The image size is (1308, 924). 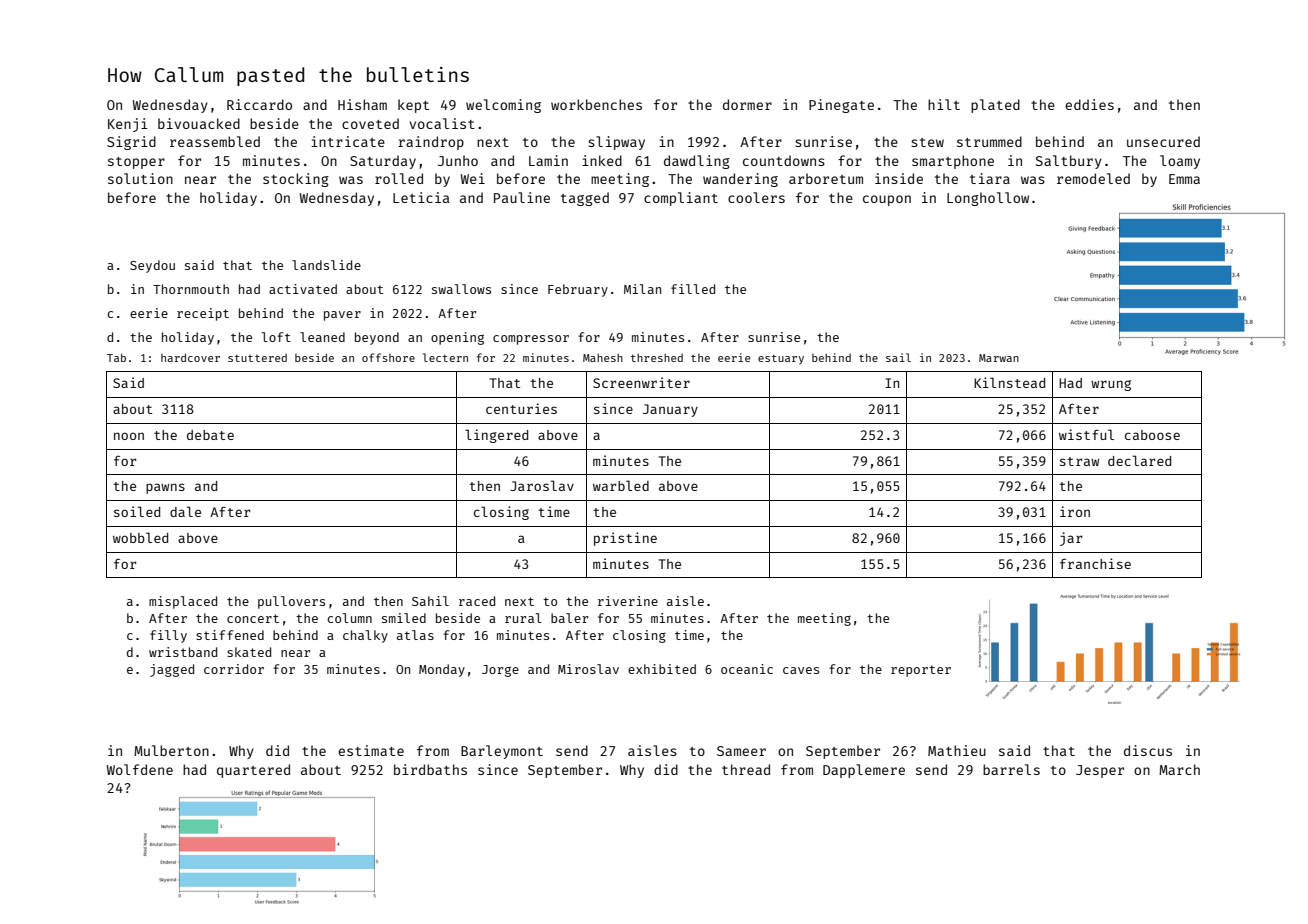 What do you see at coordinates (995, 106) in the screenshot?
I see `plated` at bounding box center [995, 106].
